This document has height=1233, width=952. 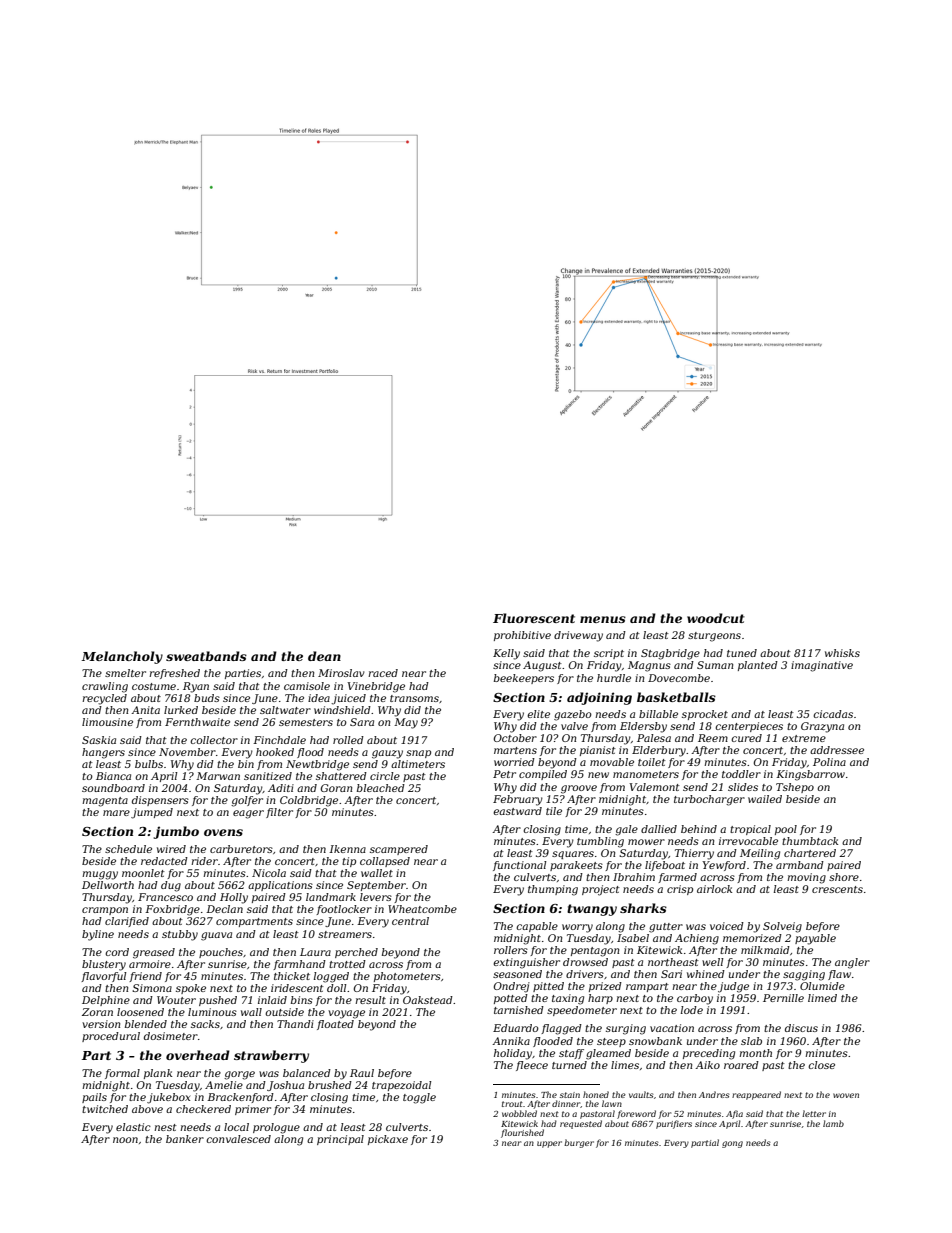 I want to click on Ikenna, so click(x=347, y=849).
